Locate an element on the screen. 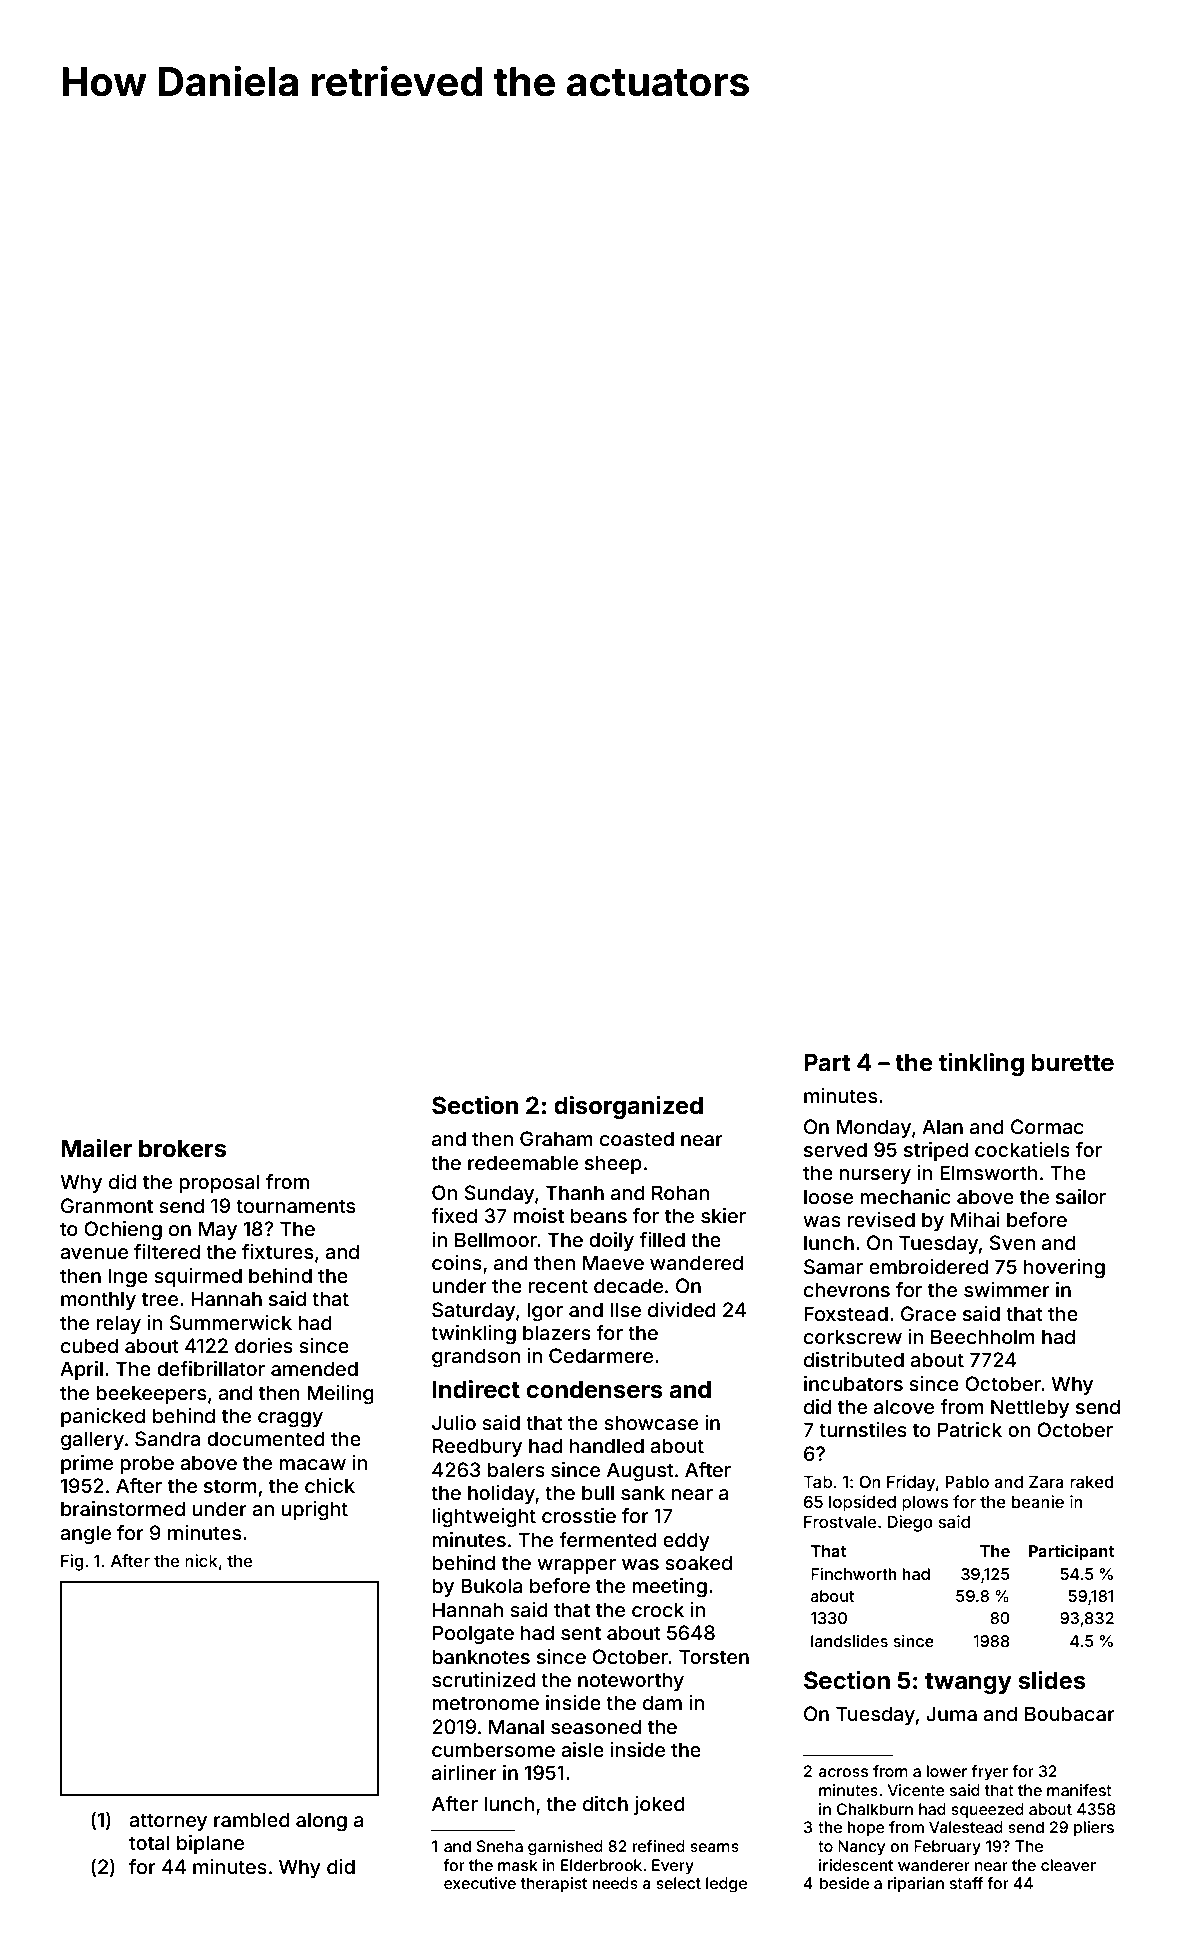 The image size is (1182, 1947). Mailer is located at coordinates (96, 1148).
